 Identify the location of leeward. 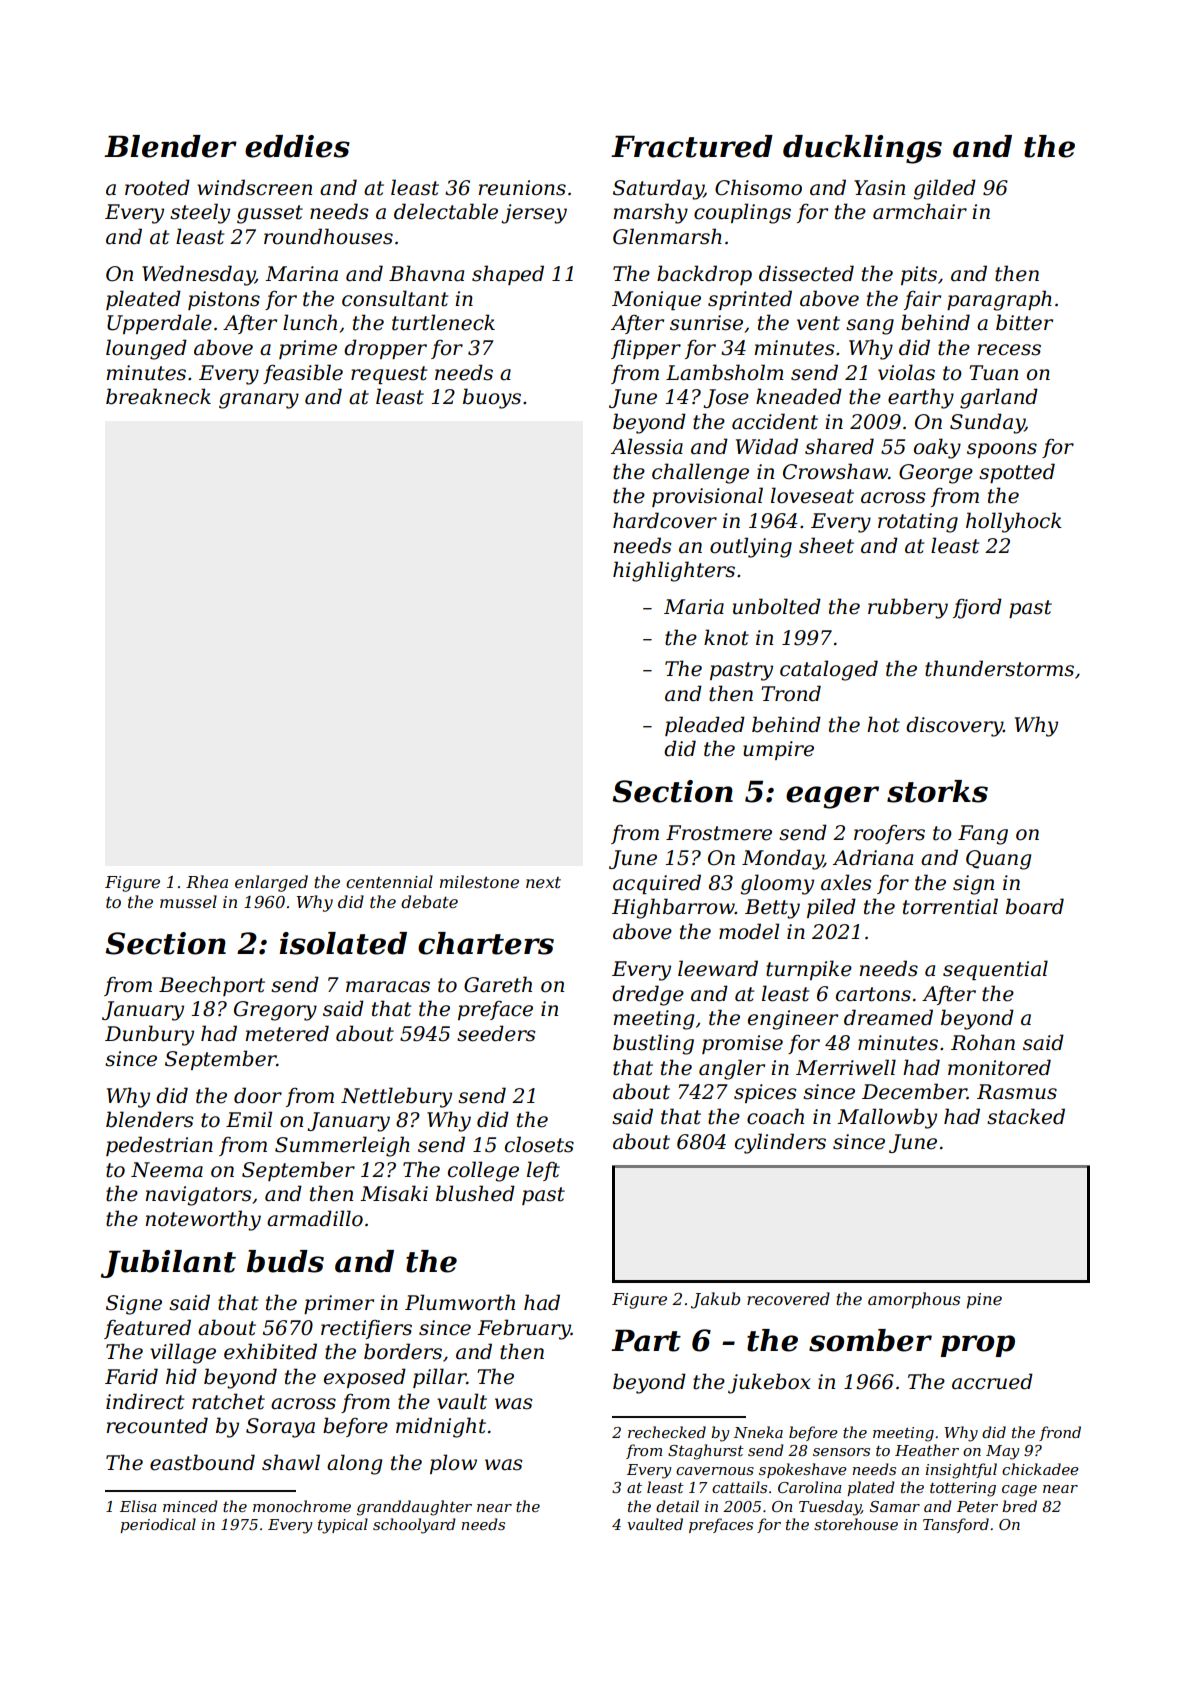
(718, 968).
